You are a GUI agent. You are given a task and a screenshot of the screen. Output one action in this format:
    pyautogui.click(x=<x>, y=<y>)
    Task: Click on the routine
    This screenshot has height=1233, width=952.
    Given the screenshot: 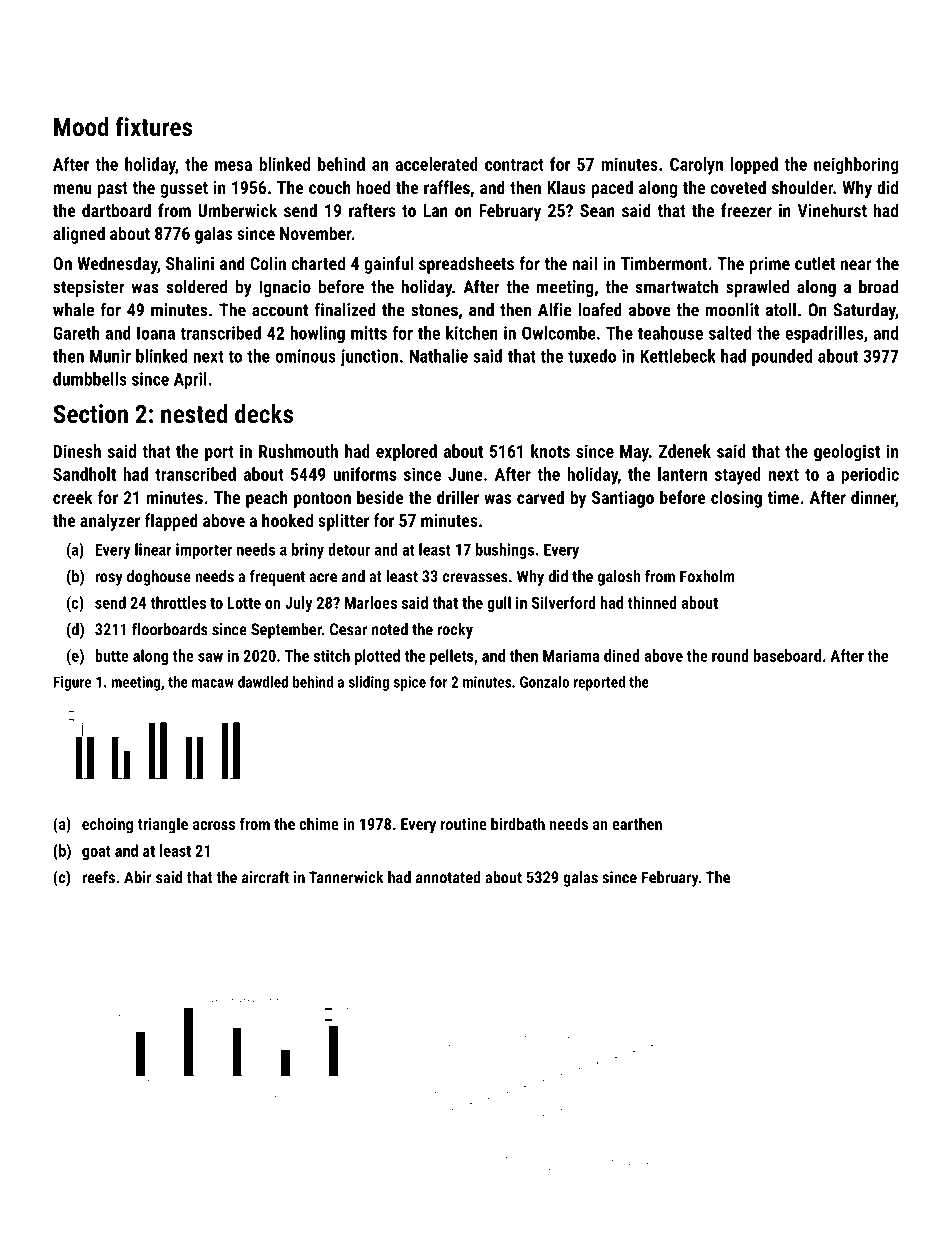 What is the action you would take?
    pyautogui.click(x=464, y=824)
